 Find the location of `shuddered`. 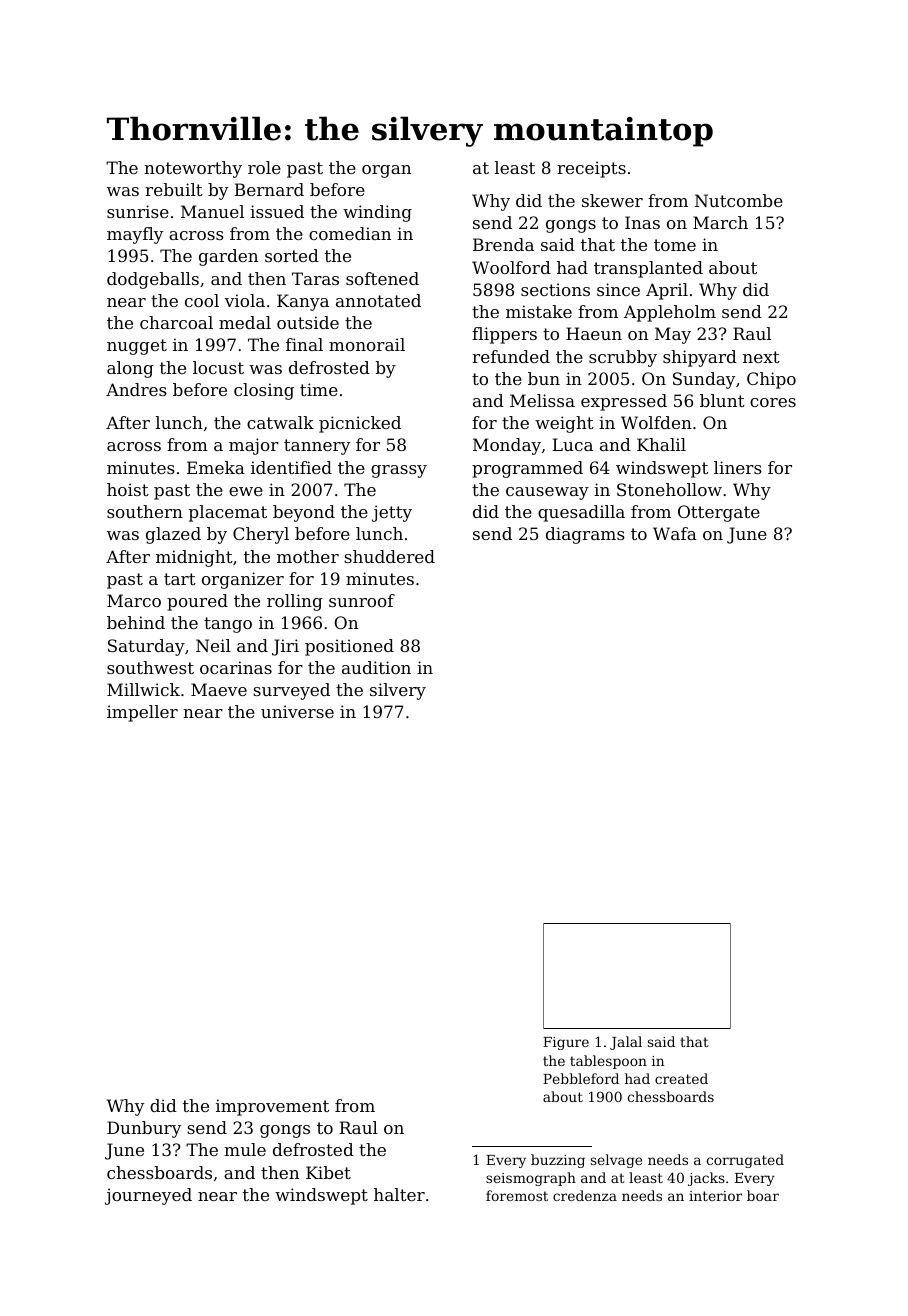

shuddered is located at coordinates (389, 556).
